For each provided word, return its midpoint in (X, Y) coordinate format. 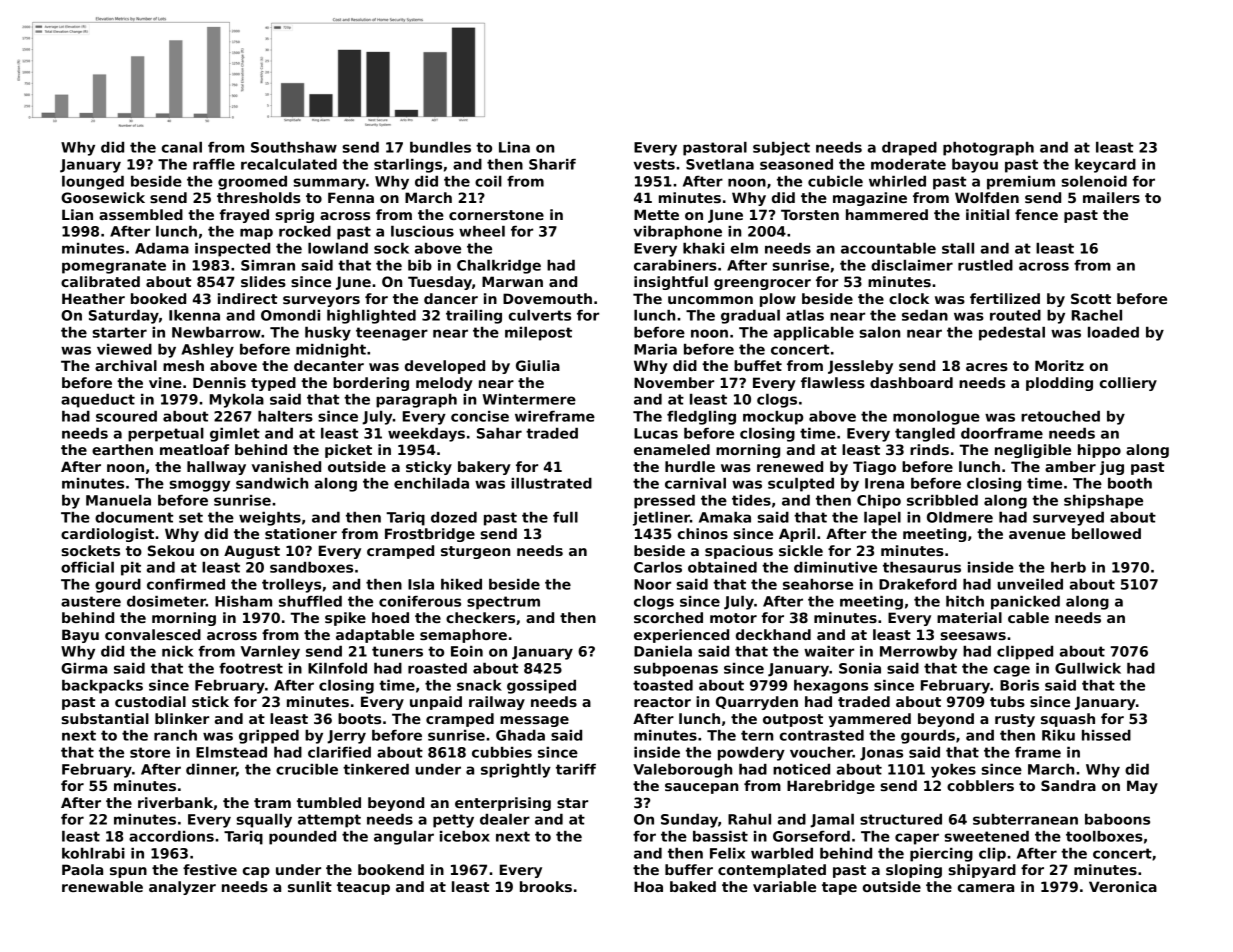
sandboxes (311, 567)
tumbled (329, 802)
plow (778, 300)
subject (781, 149)
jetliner (661, 519)
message (534, 721)
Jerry (346, 737)
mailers (1111, 197)
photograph (988, 149)
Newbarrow (216, 332)
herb (1068, 567)
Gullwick (1088, 668)
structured (901, 819)
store (150, 752)
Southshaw (294, 147)
